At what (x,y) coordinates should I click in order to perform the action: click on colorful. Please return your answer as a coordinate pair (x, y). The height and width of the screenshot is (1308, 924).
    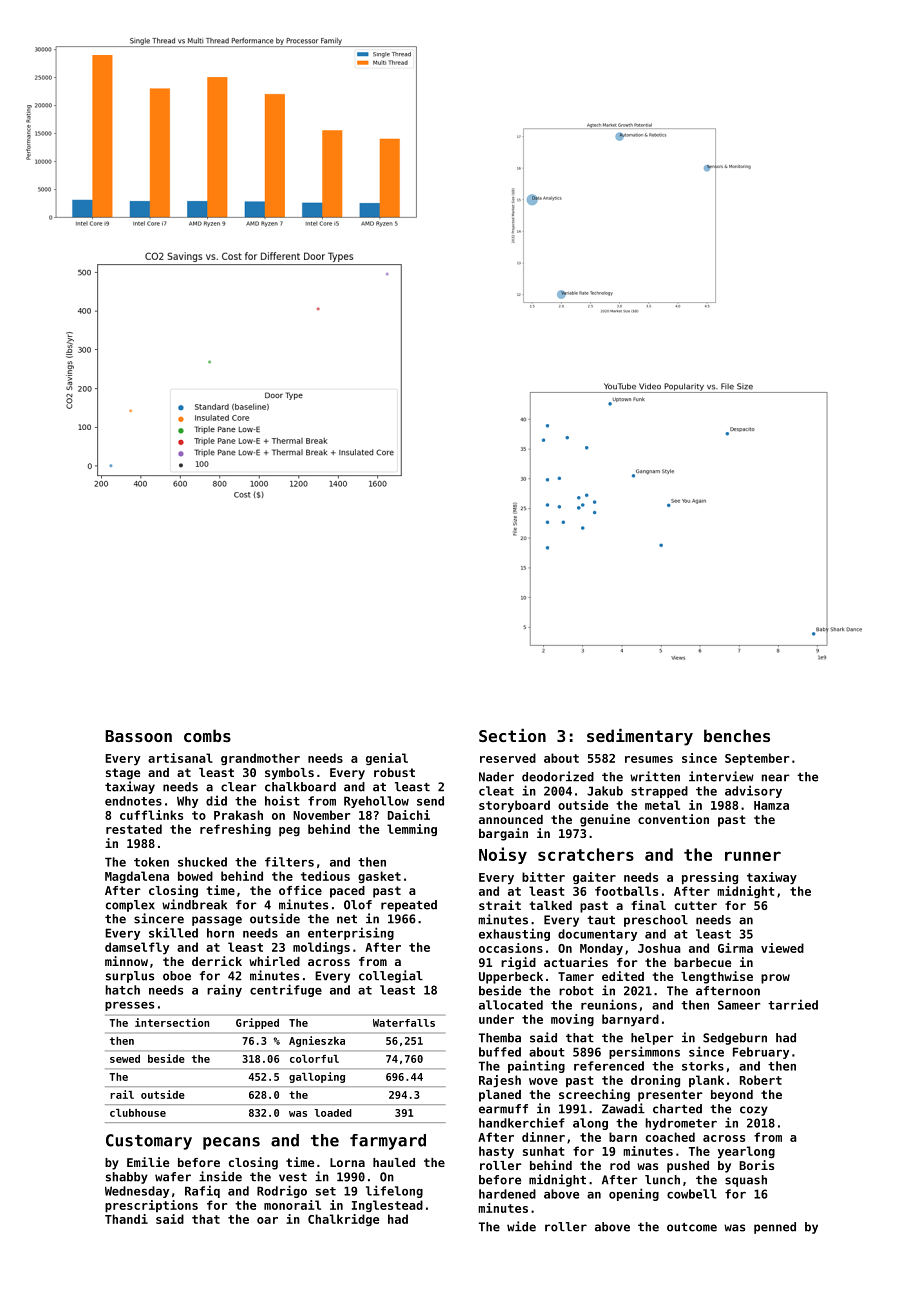
    Looking at the image, I should click on (314, 1059).
